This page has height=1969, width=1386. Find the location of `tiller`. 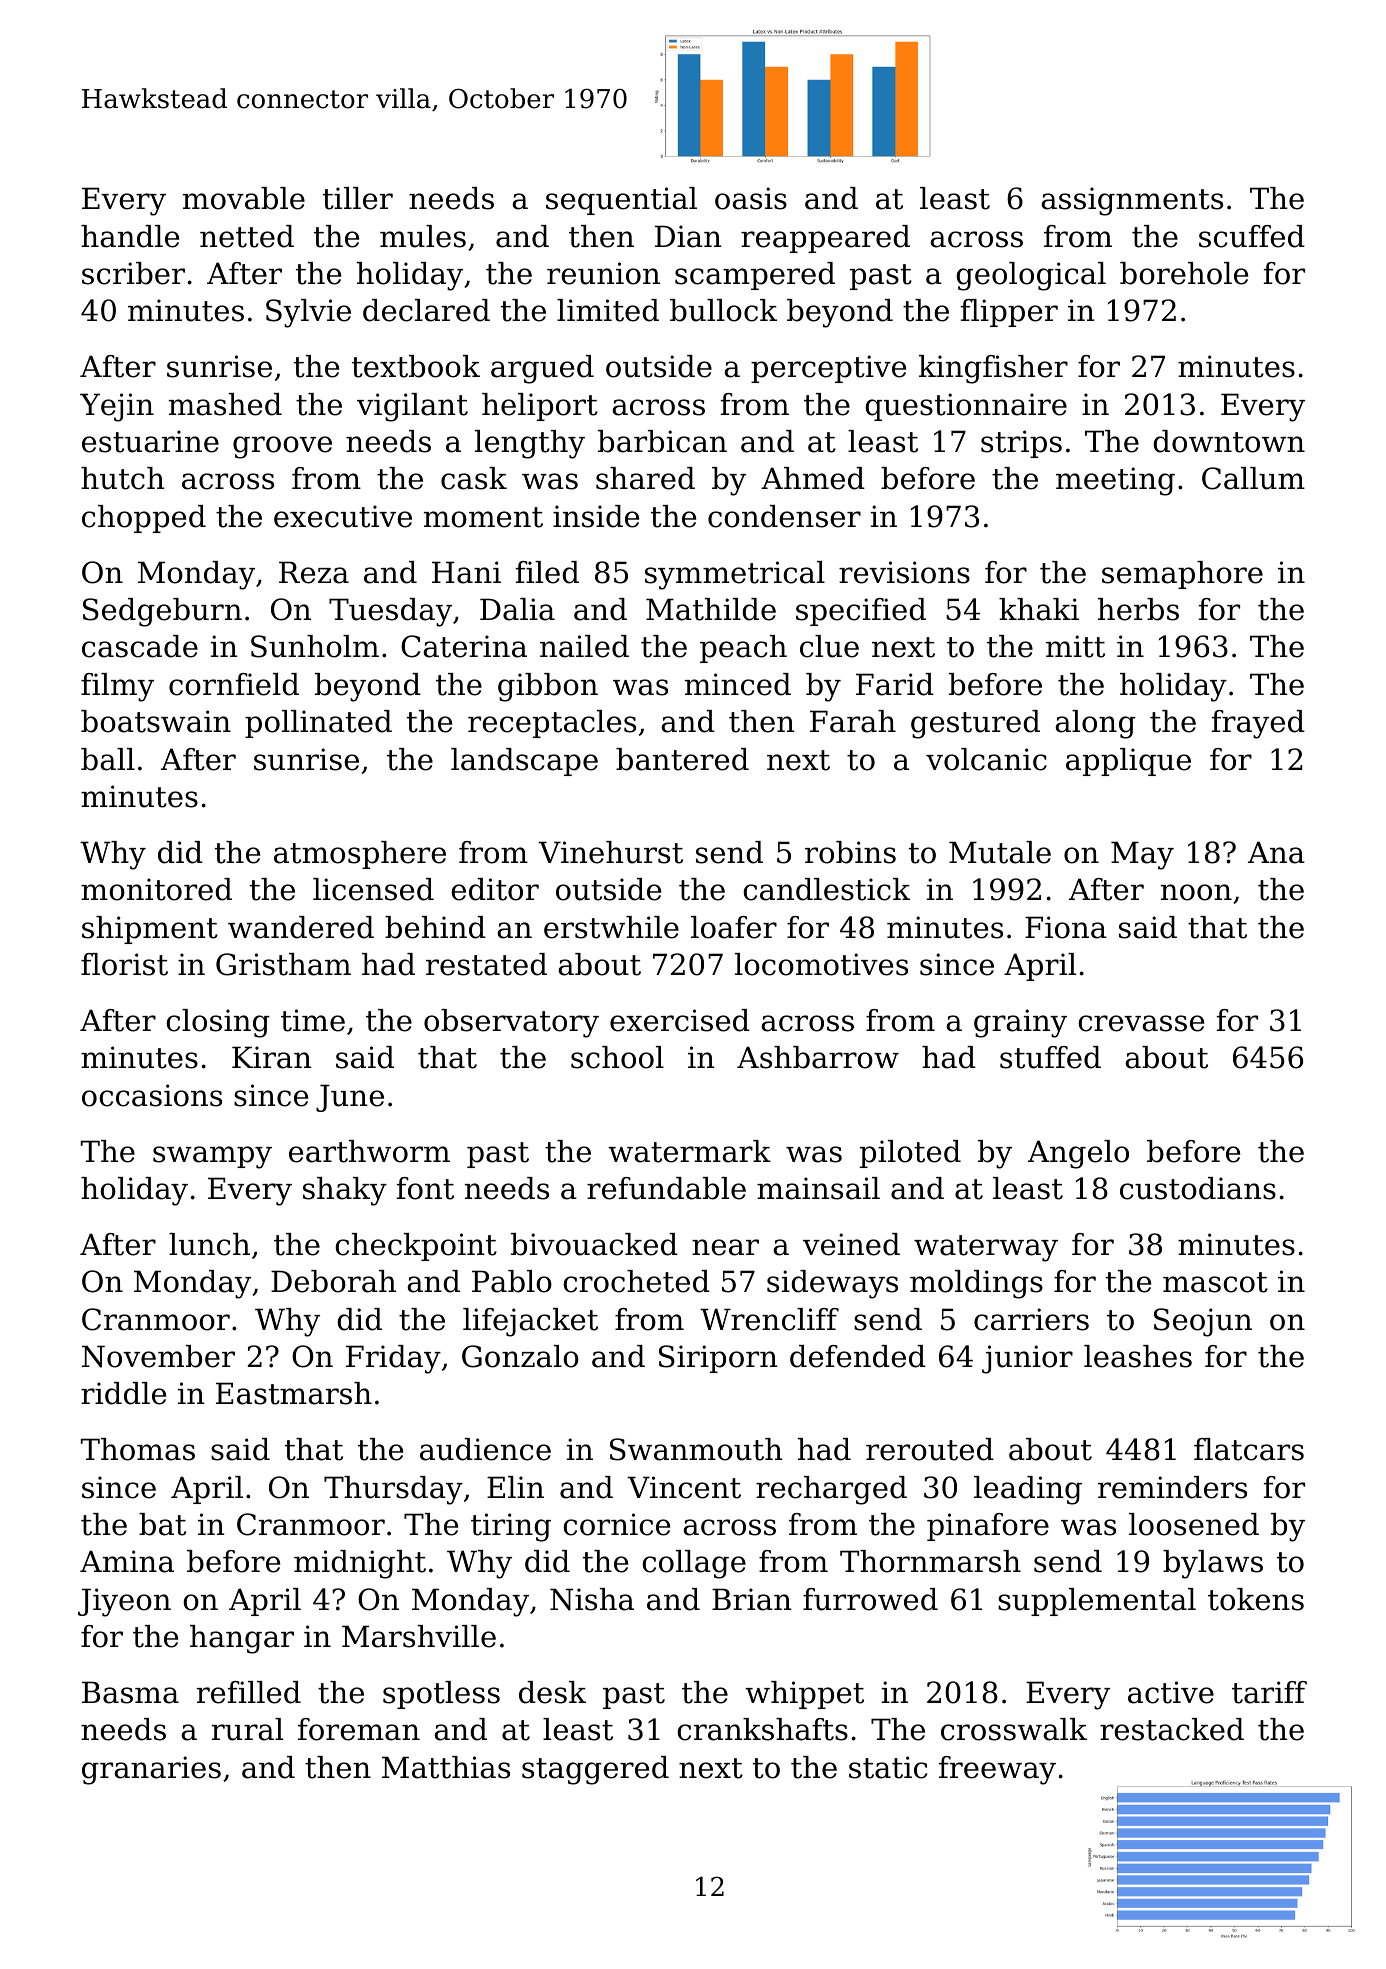

tiller is located at coordinates (358, 198).
